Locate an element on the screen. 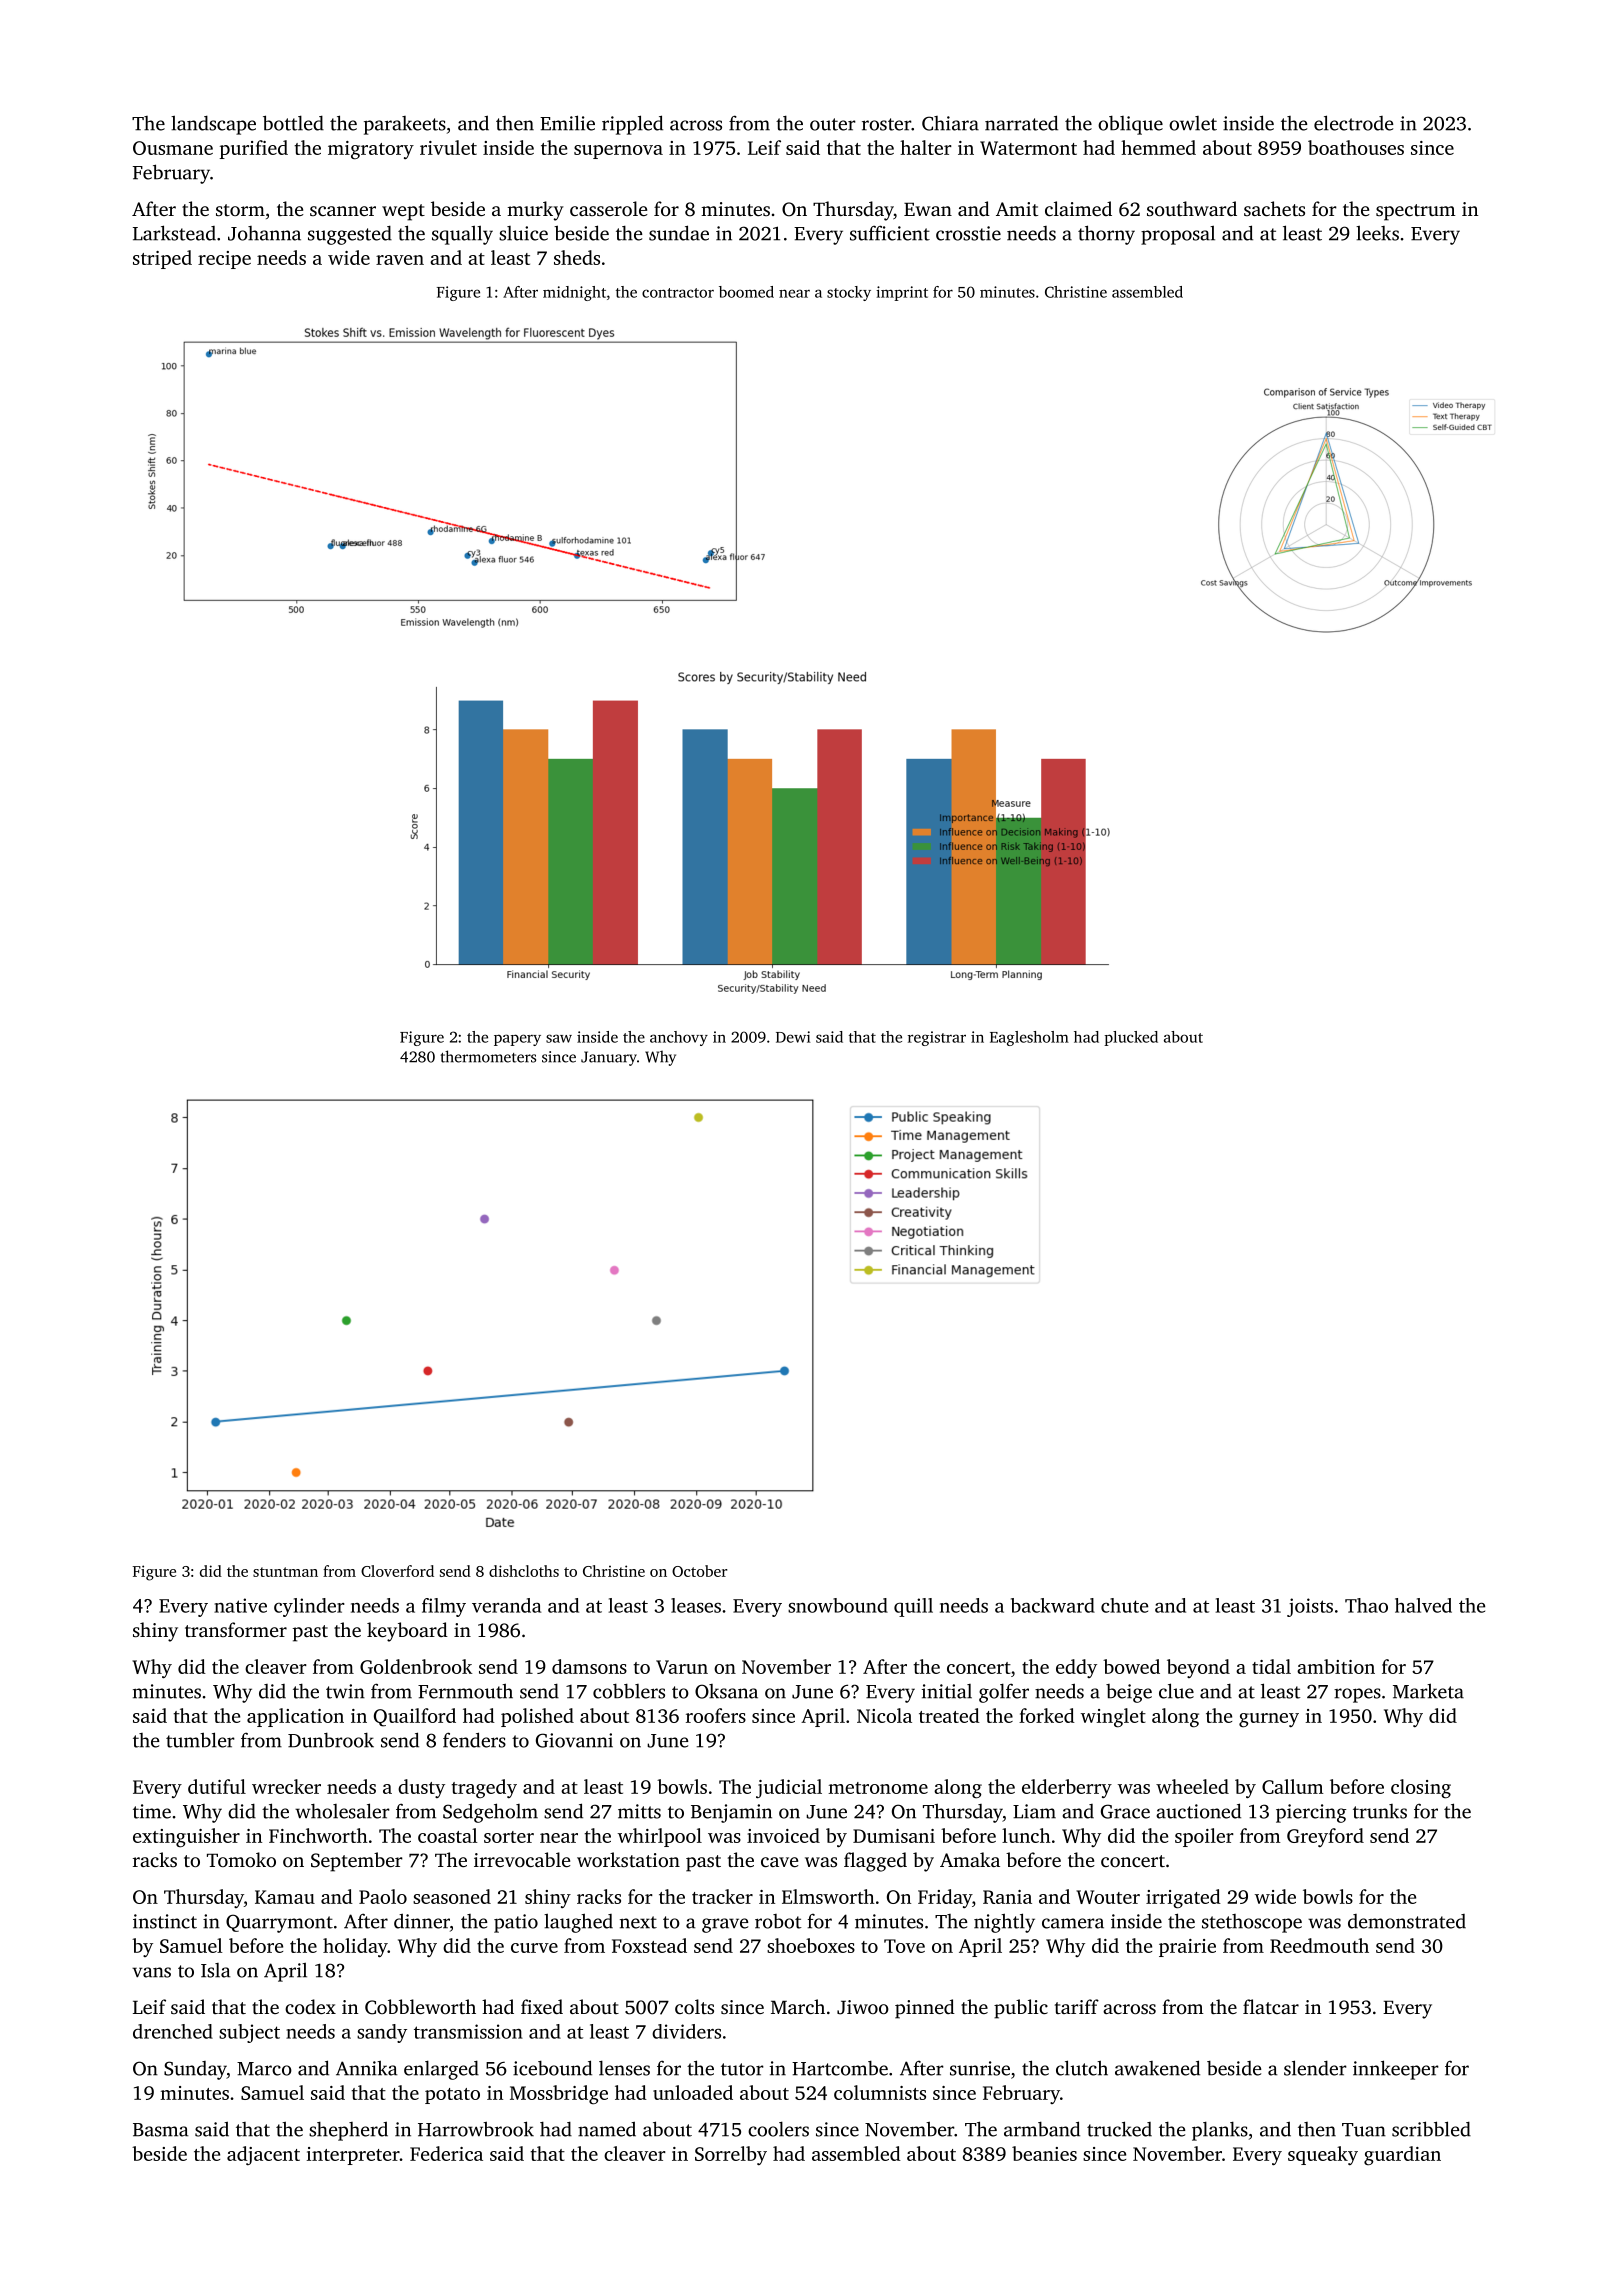  rippled is located at coordinates (632, 125).
